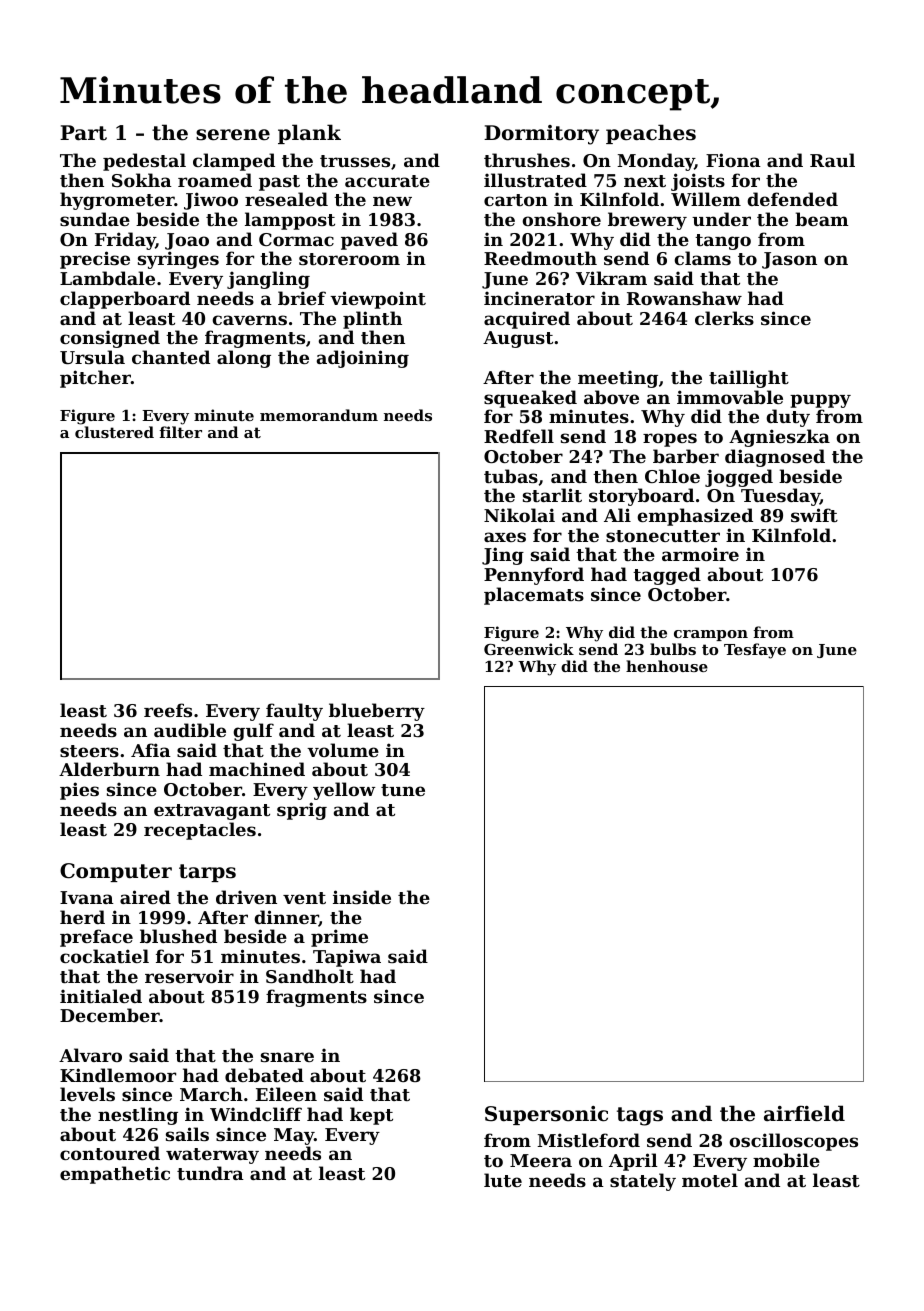 The height and width of the screenshot is (1311, 924). What do you see at coordinates (546, 1115) in the screenshot?
I see `Supersonic` at bounding box center [546, 1115].
